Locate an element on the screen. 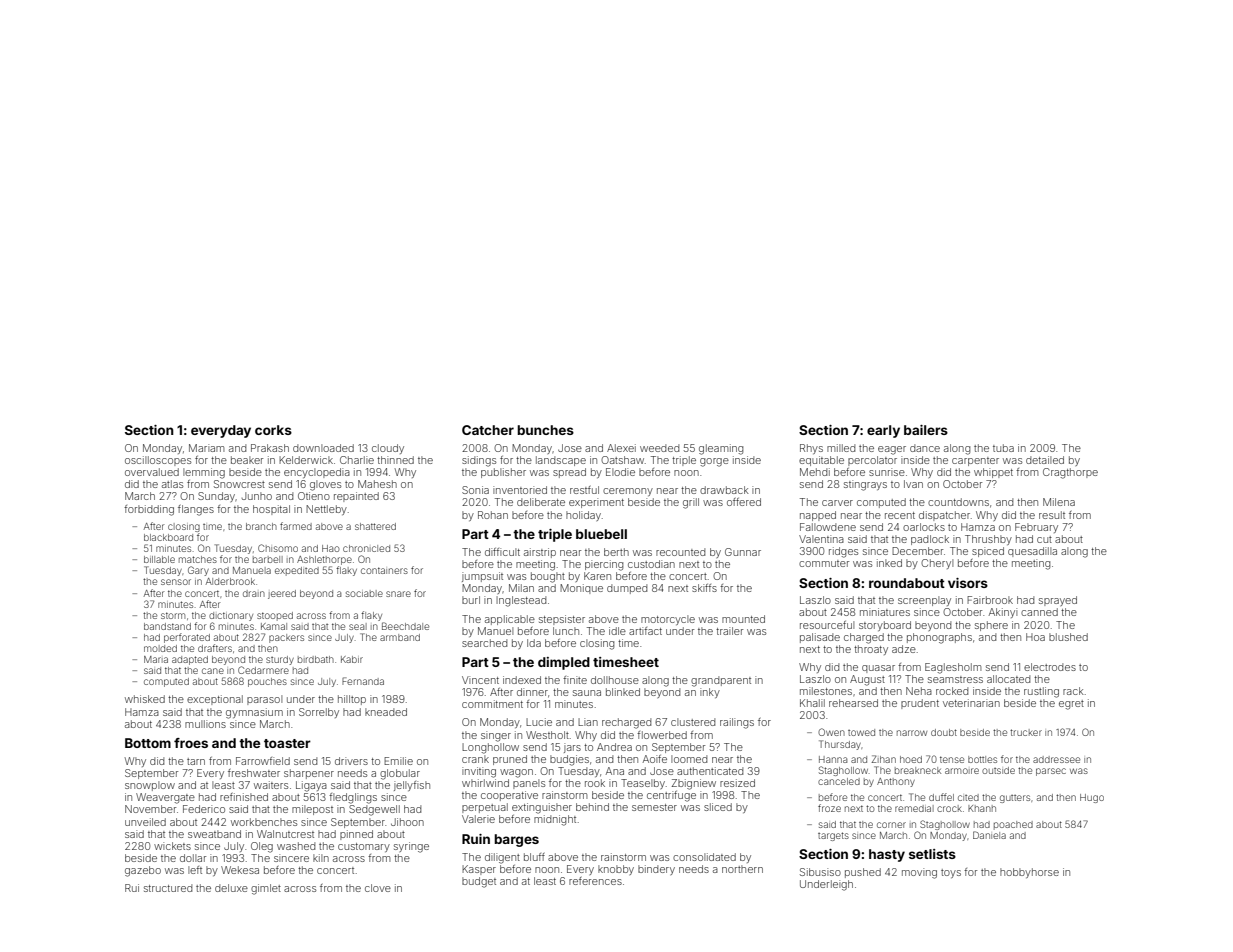 The image size is (1233, 952). motorcycle is located at coordinates (668, 620).
